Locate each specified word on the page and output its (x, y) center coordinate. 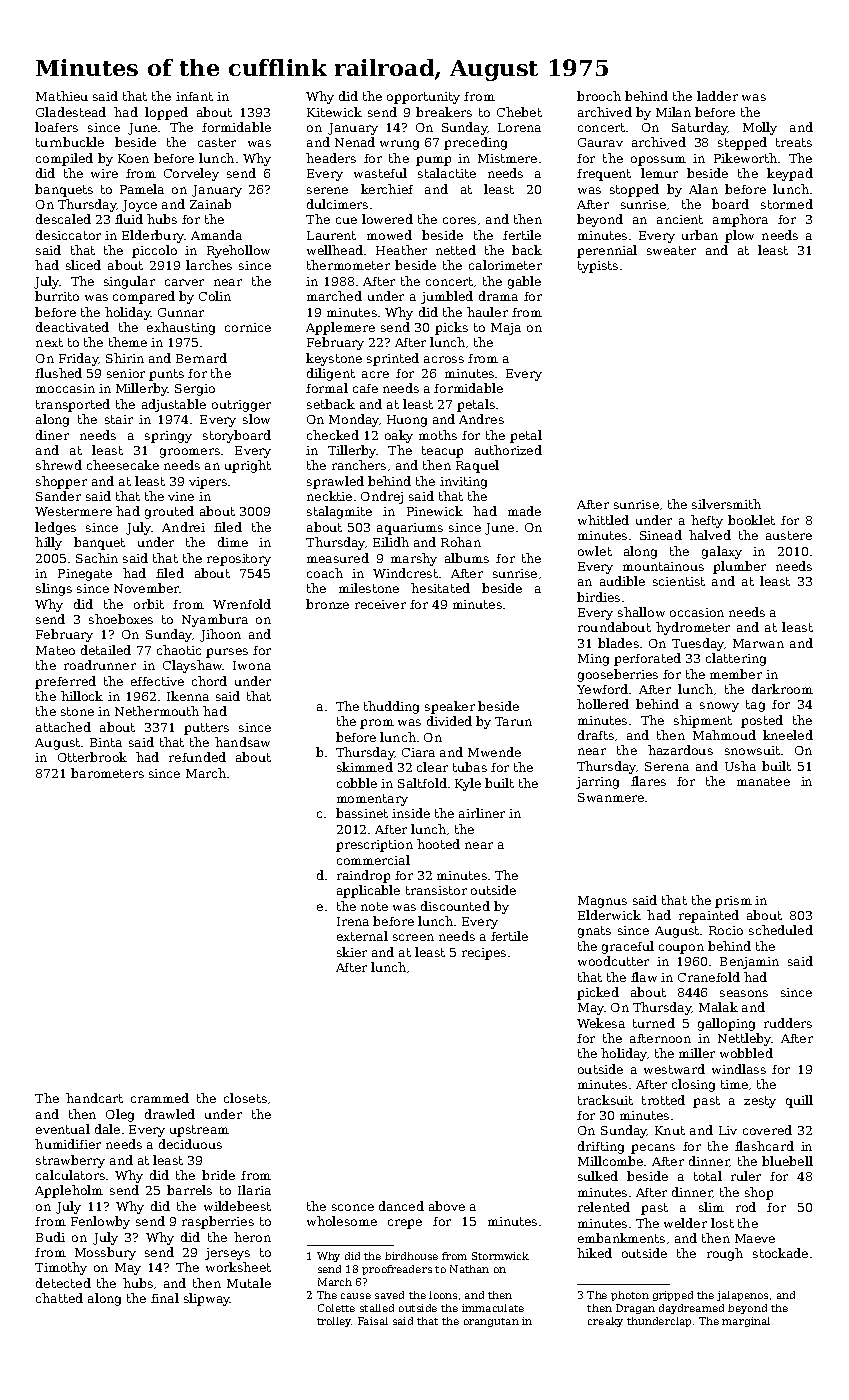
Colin (215, 296)
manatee (763, 781)
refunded (197, 757)
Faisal (373, 1321)
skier (352, 952)
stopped (634, 190)
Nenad (355, 142)
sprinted (393, 359)
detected (63, 1283)
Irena (353, 921)
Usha (740, 766)
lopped (166, 113)
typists (598, 267)
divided (449, 721)
